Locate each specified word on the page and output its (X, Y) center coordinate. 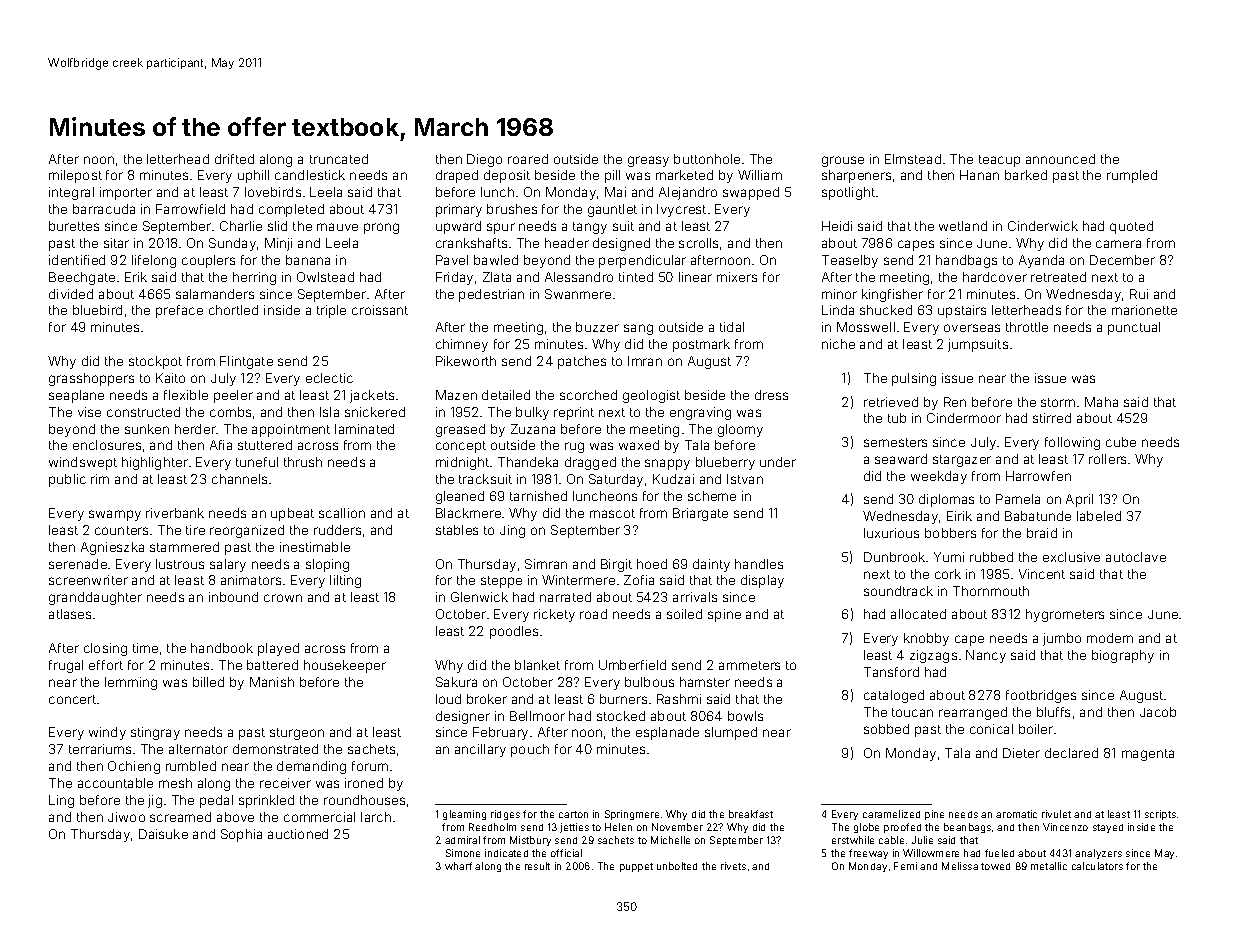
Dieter (1021, 753)
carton (573, 814)
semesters (895, 442)
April (1079, 500)
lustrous (180, 564)
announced (1060, 159)
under (778, 462)
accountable (115, 783)
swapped (751, 193)
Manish (272, 682)
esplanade (667, 733)
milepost (75, 176)
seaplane (76, 396)
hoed (652, 564)
